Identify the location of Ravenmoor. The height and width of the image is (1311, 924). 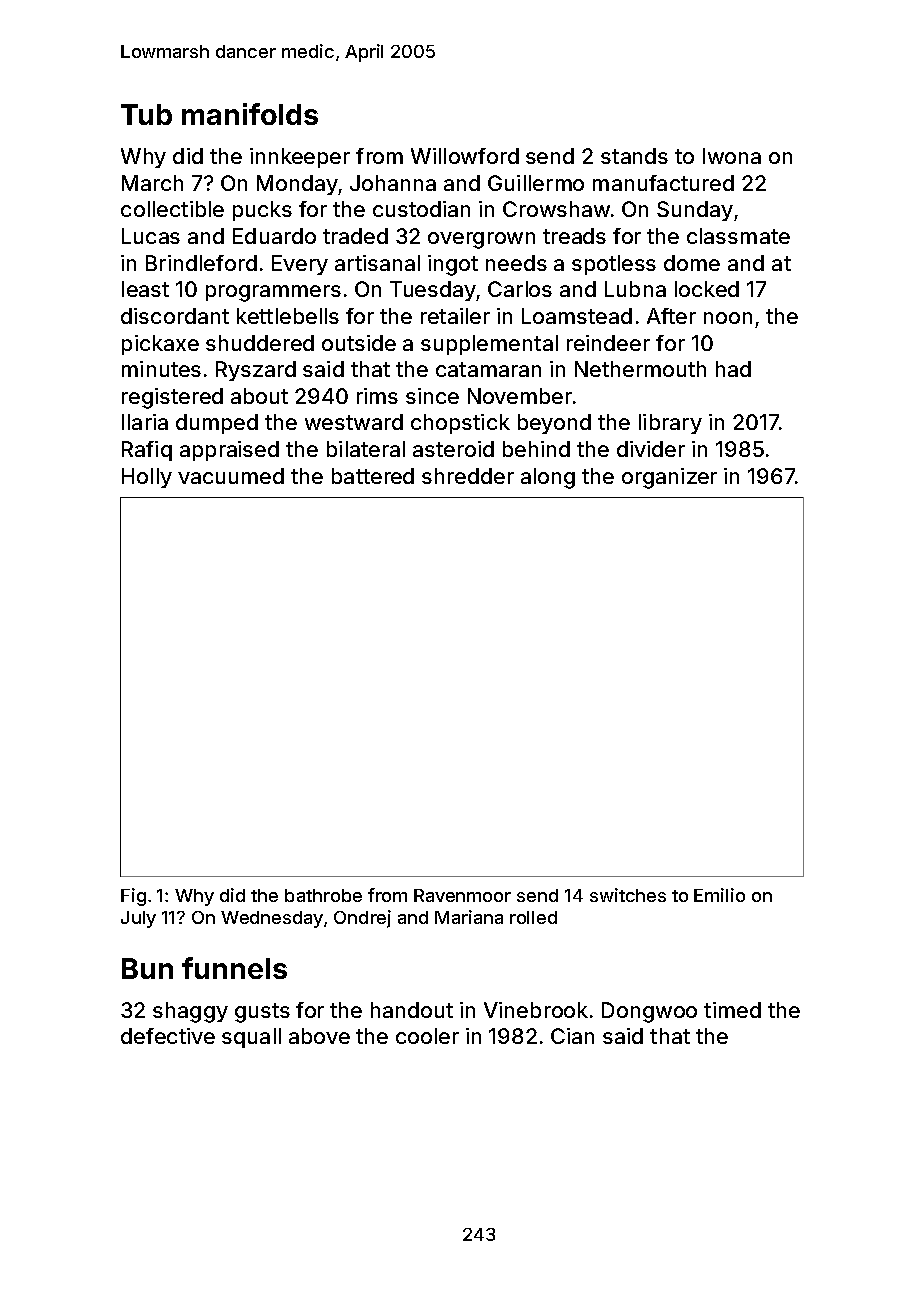
(462, 895).
